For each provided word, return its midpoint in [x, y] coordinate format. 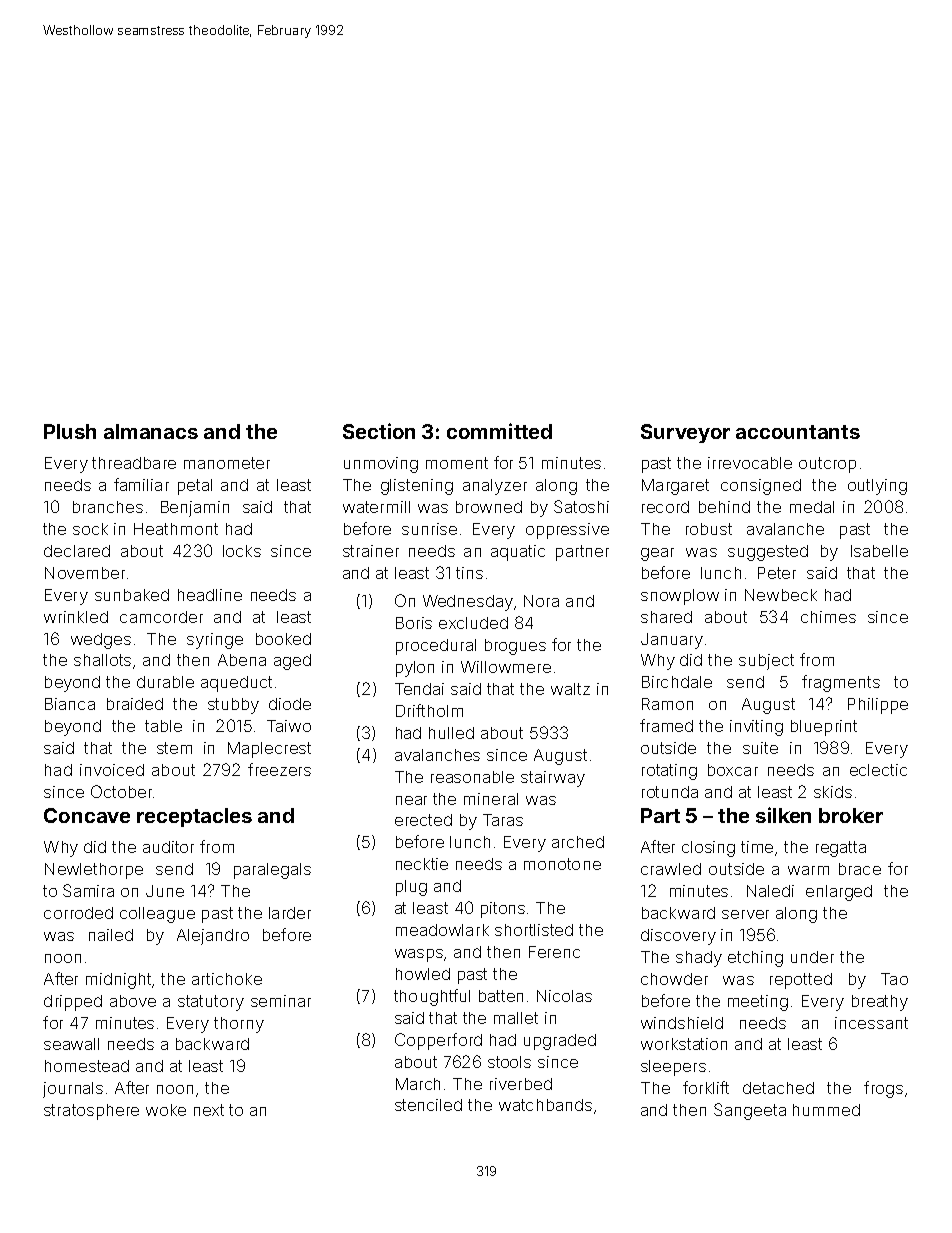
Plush [70, 431]
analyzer [495, 487]
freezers [279, 769]
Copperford [438, 1041]
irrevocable [750, 463]
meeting [758, 1003]
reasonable [472, 777]
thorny [239, 1025]
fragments [841, 683]
